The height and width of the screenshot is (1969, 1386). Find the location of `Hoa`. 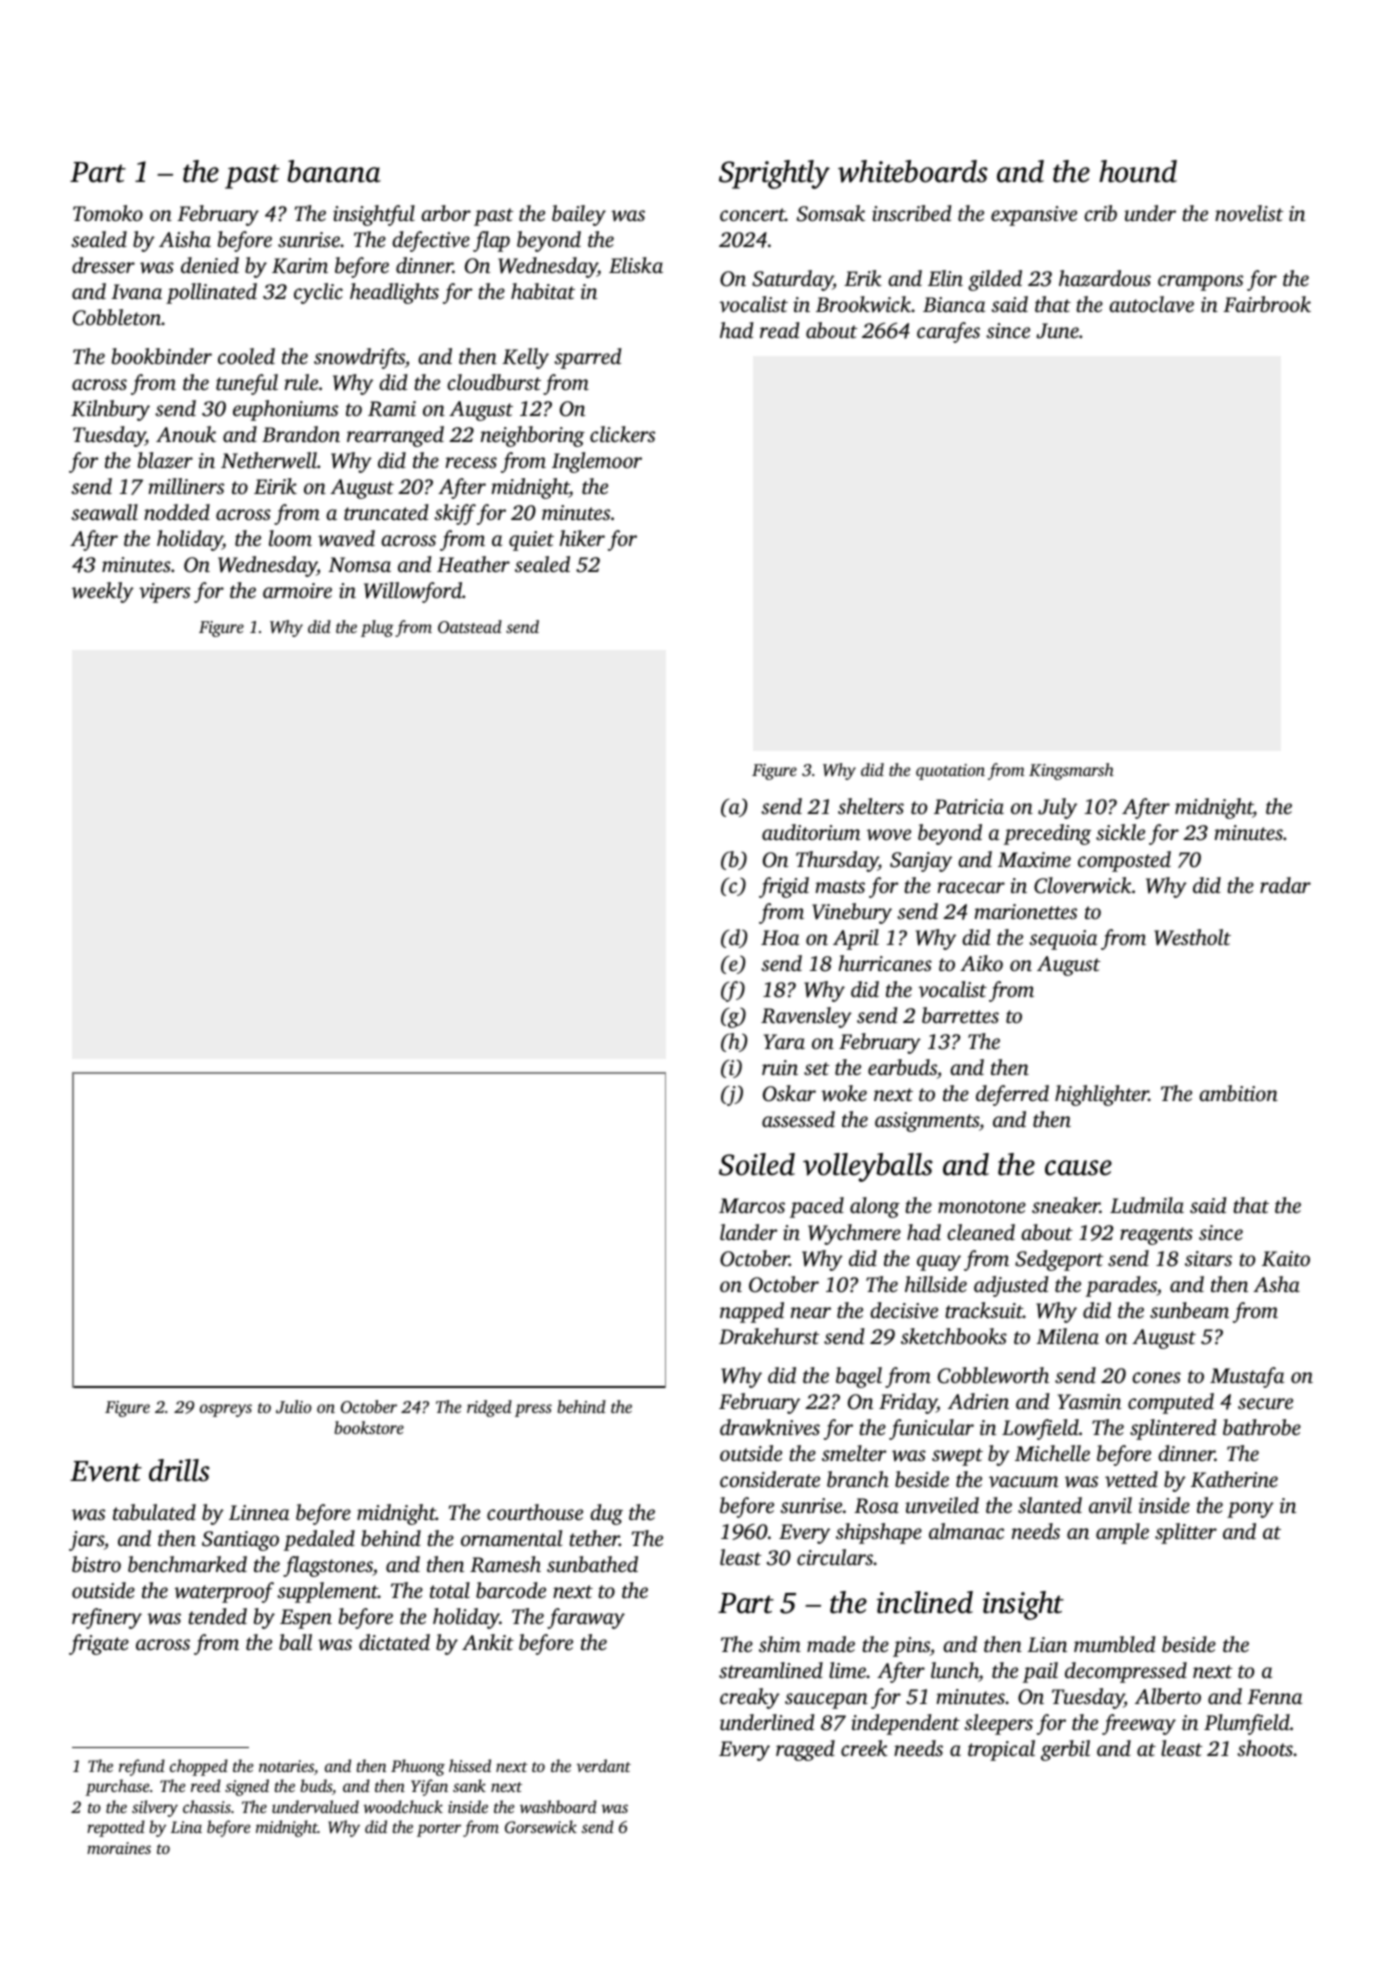

Hoa is located at coordinates (780, 937).
